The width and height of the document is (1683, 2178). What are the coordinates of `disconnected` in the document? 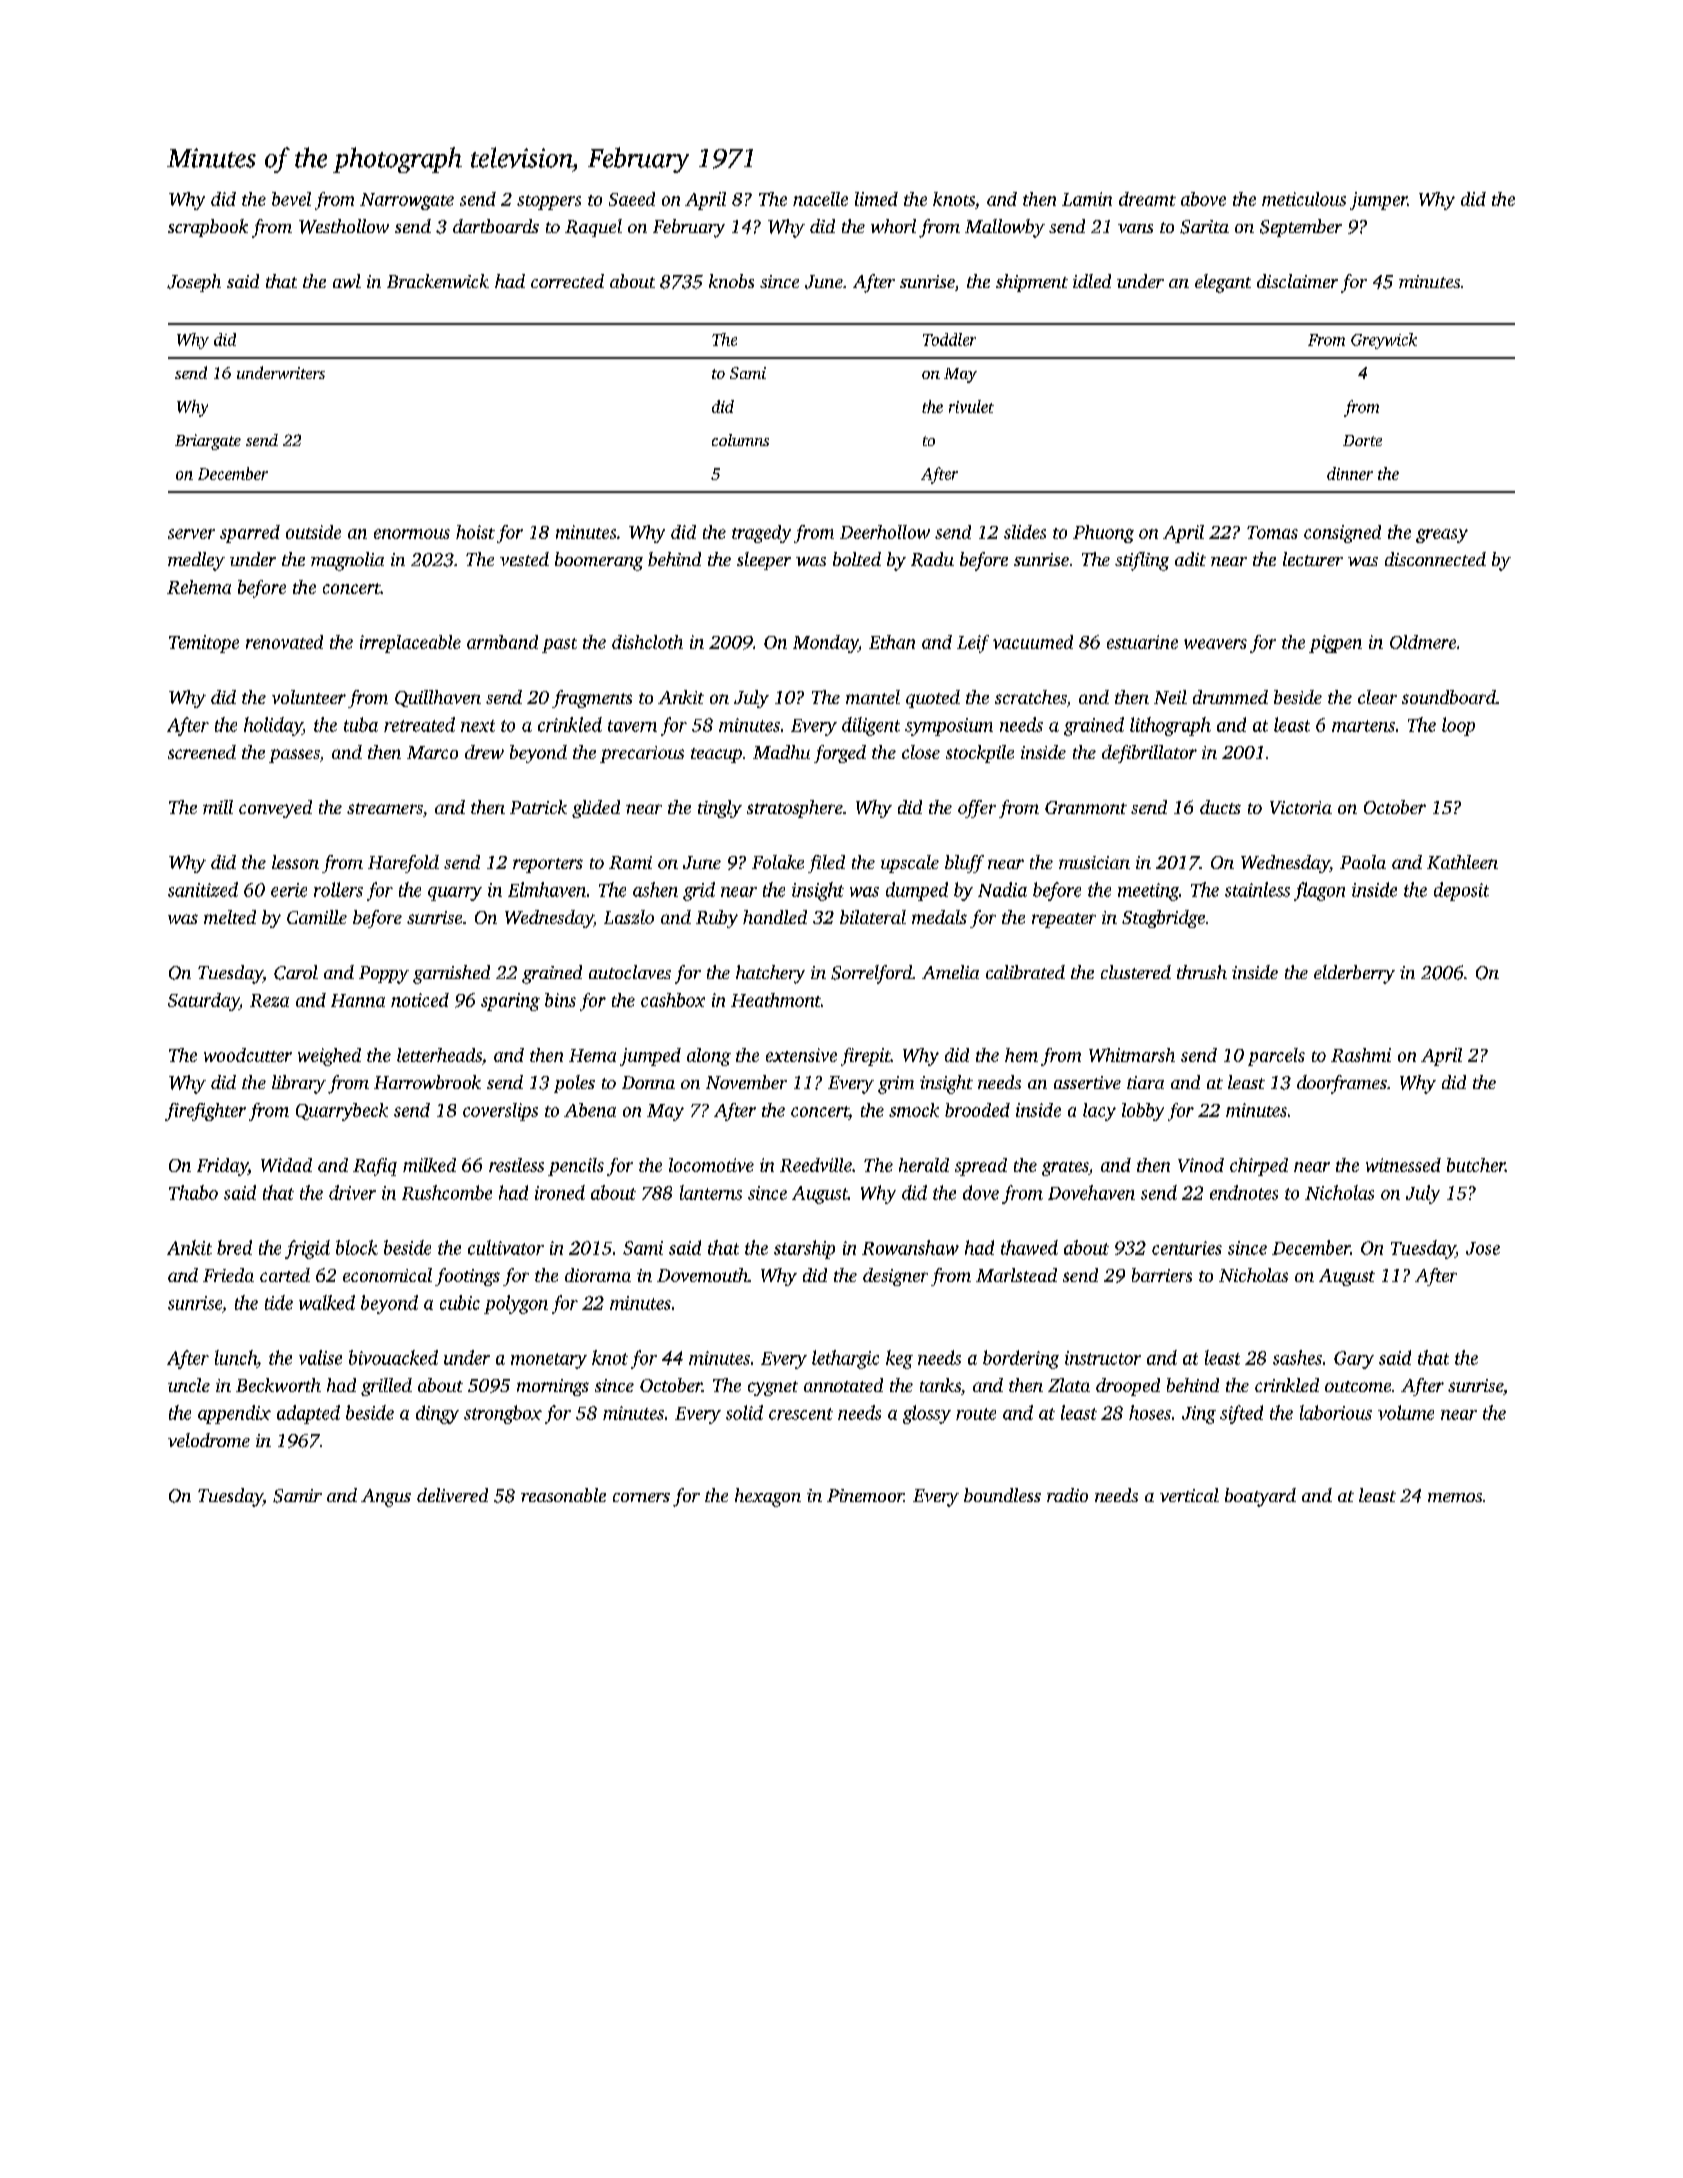 It's located at (1435, 559).
